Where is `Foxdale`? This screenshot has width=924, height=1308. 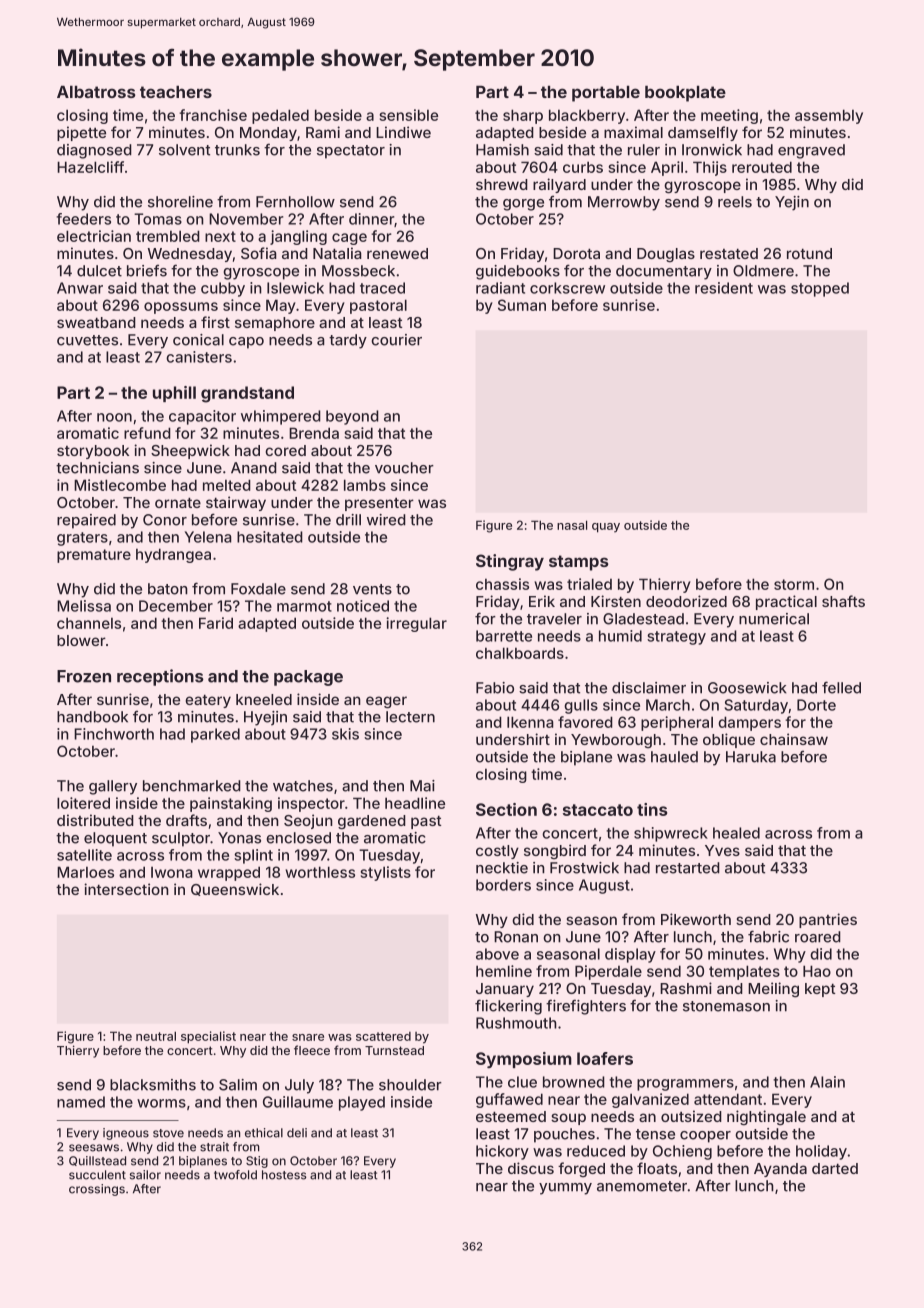
Foxdale is located at coordinates (258, 589).
